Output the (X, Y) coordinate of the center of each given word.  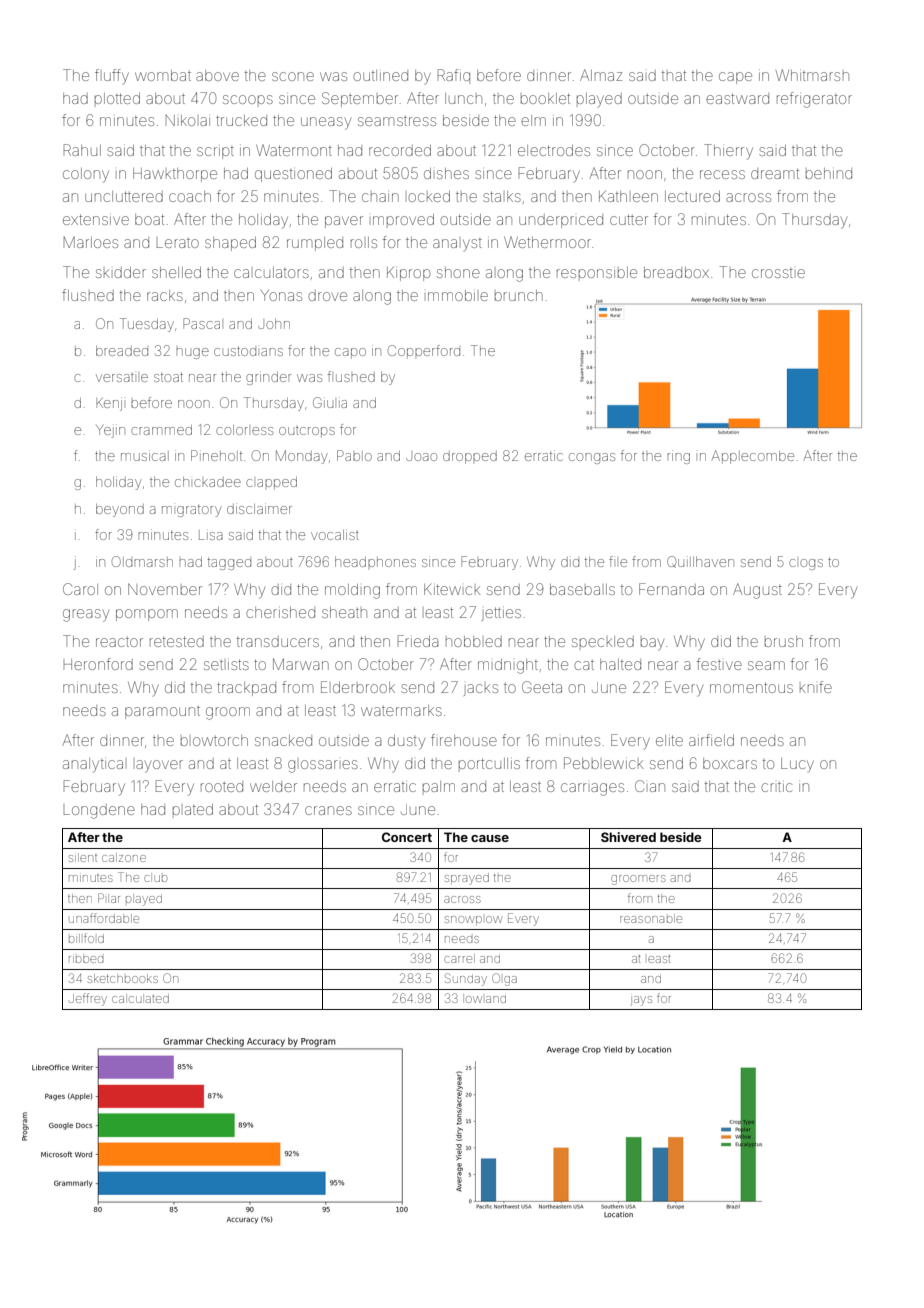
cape (735, 78)
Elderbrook (358, 687)
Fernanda (671, 589)
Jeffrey (88, 999)
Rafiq (453, 76)
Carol (80, 589)
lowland (486, 999)
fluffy (112, 76)
